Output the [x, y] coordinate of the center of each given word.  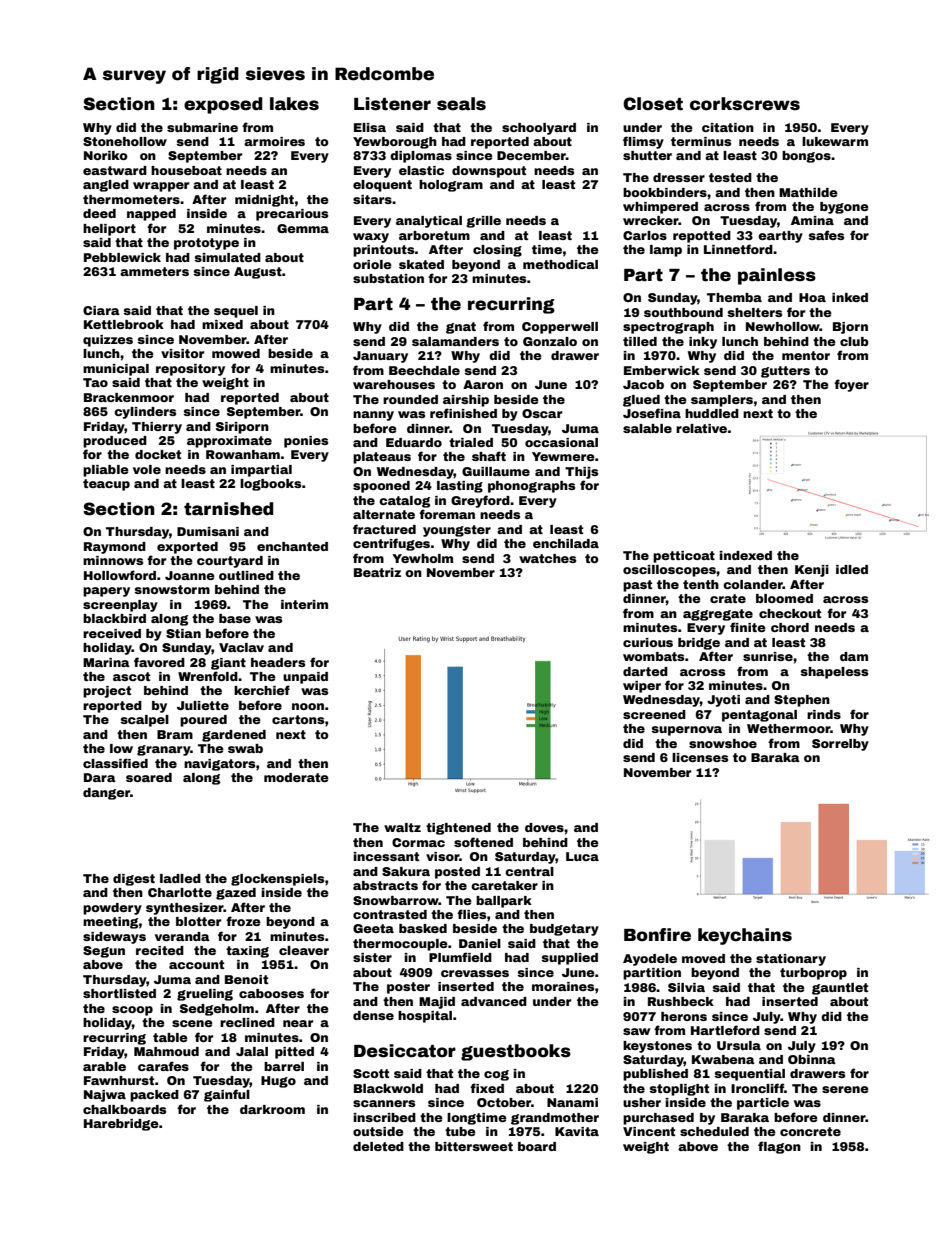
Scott [371, 1073]
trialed [471, 442]
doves [544, 827]
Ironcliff [757, 1088]
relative [701, 428]
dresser [679, 177]
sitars [372, 199]
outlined [246, 575]
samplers [722, 401]
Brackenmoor [129, 397]
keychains [745, 936]
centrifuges [391, 544]
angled [106, 186]
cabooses [271, 993]
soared [149, 777]
